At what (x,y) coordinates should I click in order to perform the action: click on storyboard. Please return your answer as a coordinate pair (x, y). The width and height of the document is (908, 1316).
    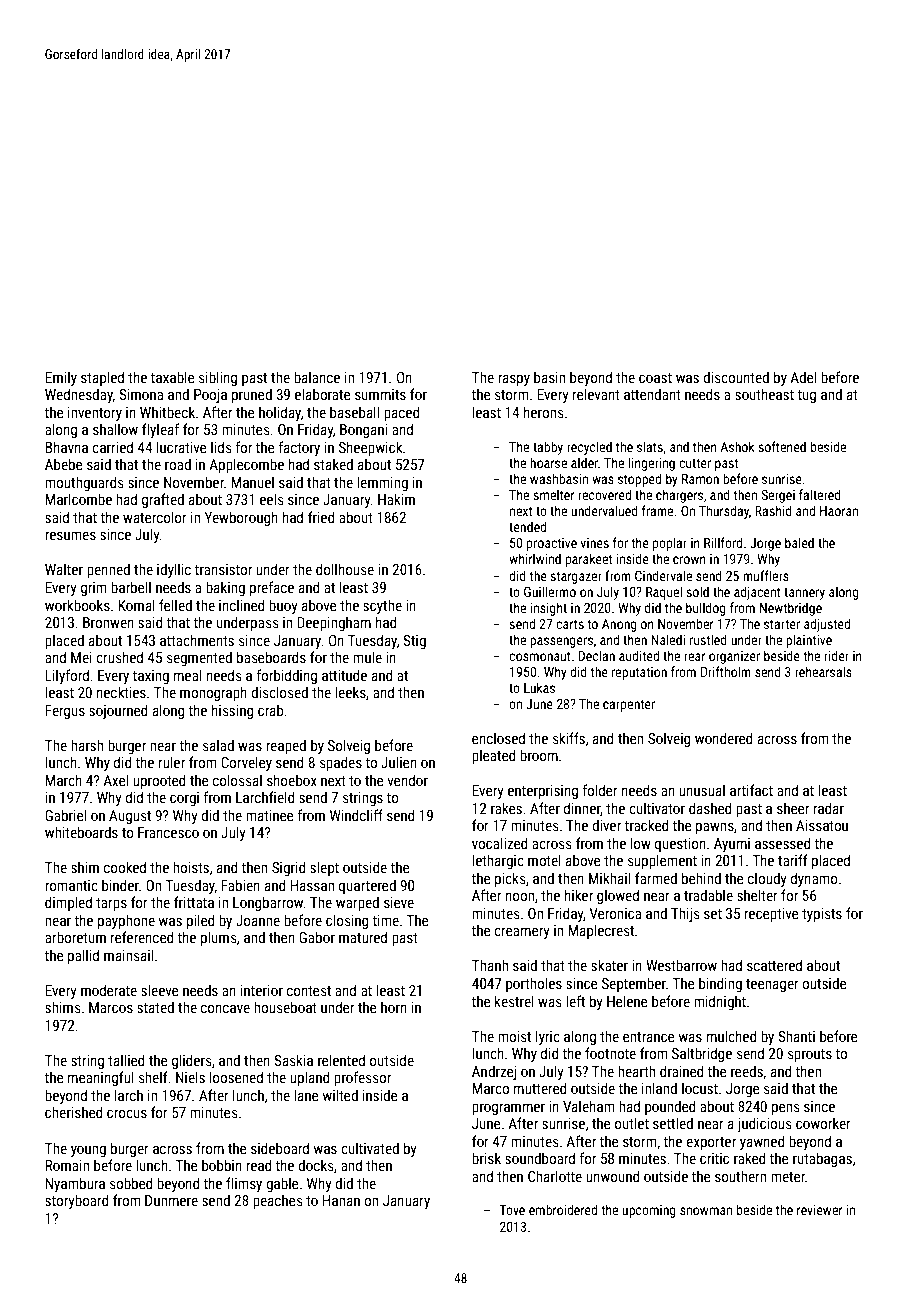
    Looking at the image, I should click on (77, 1201).
